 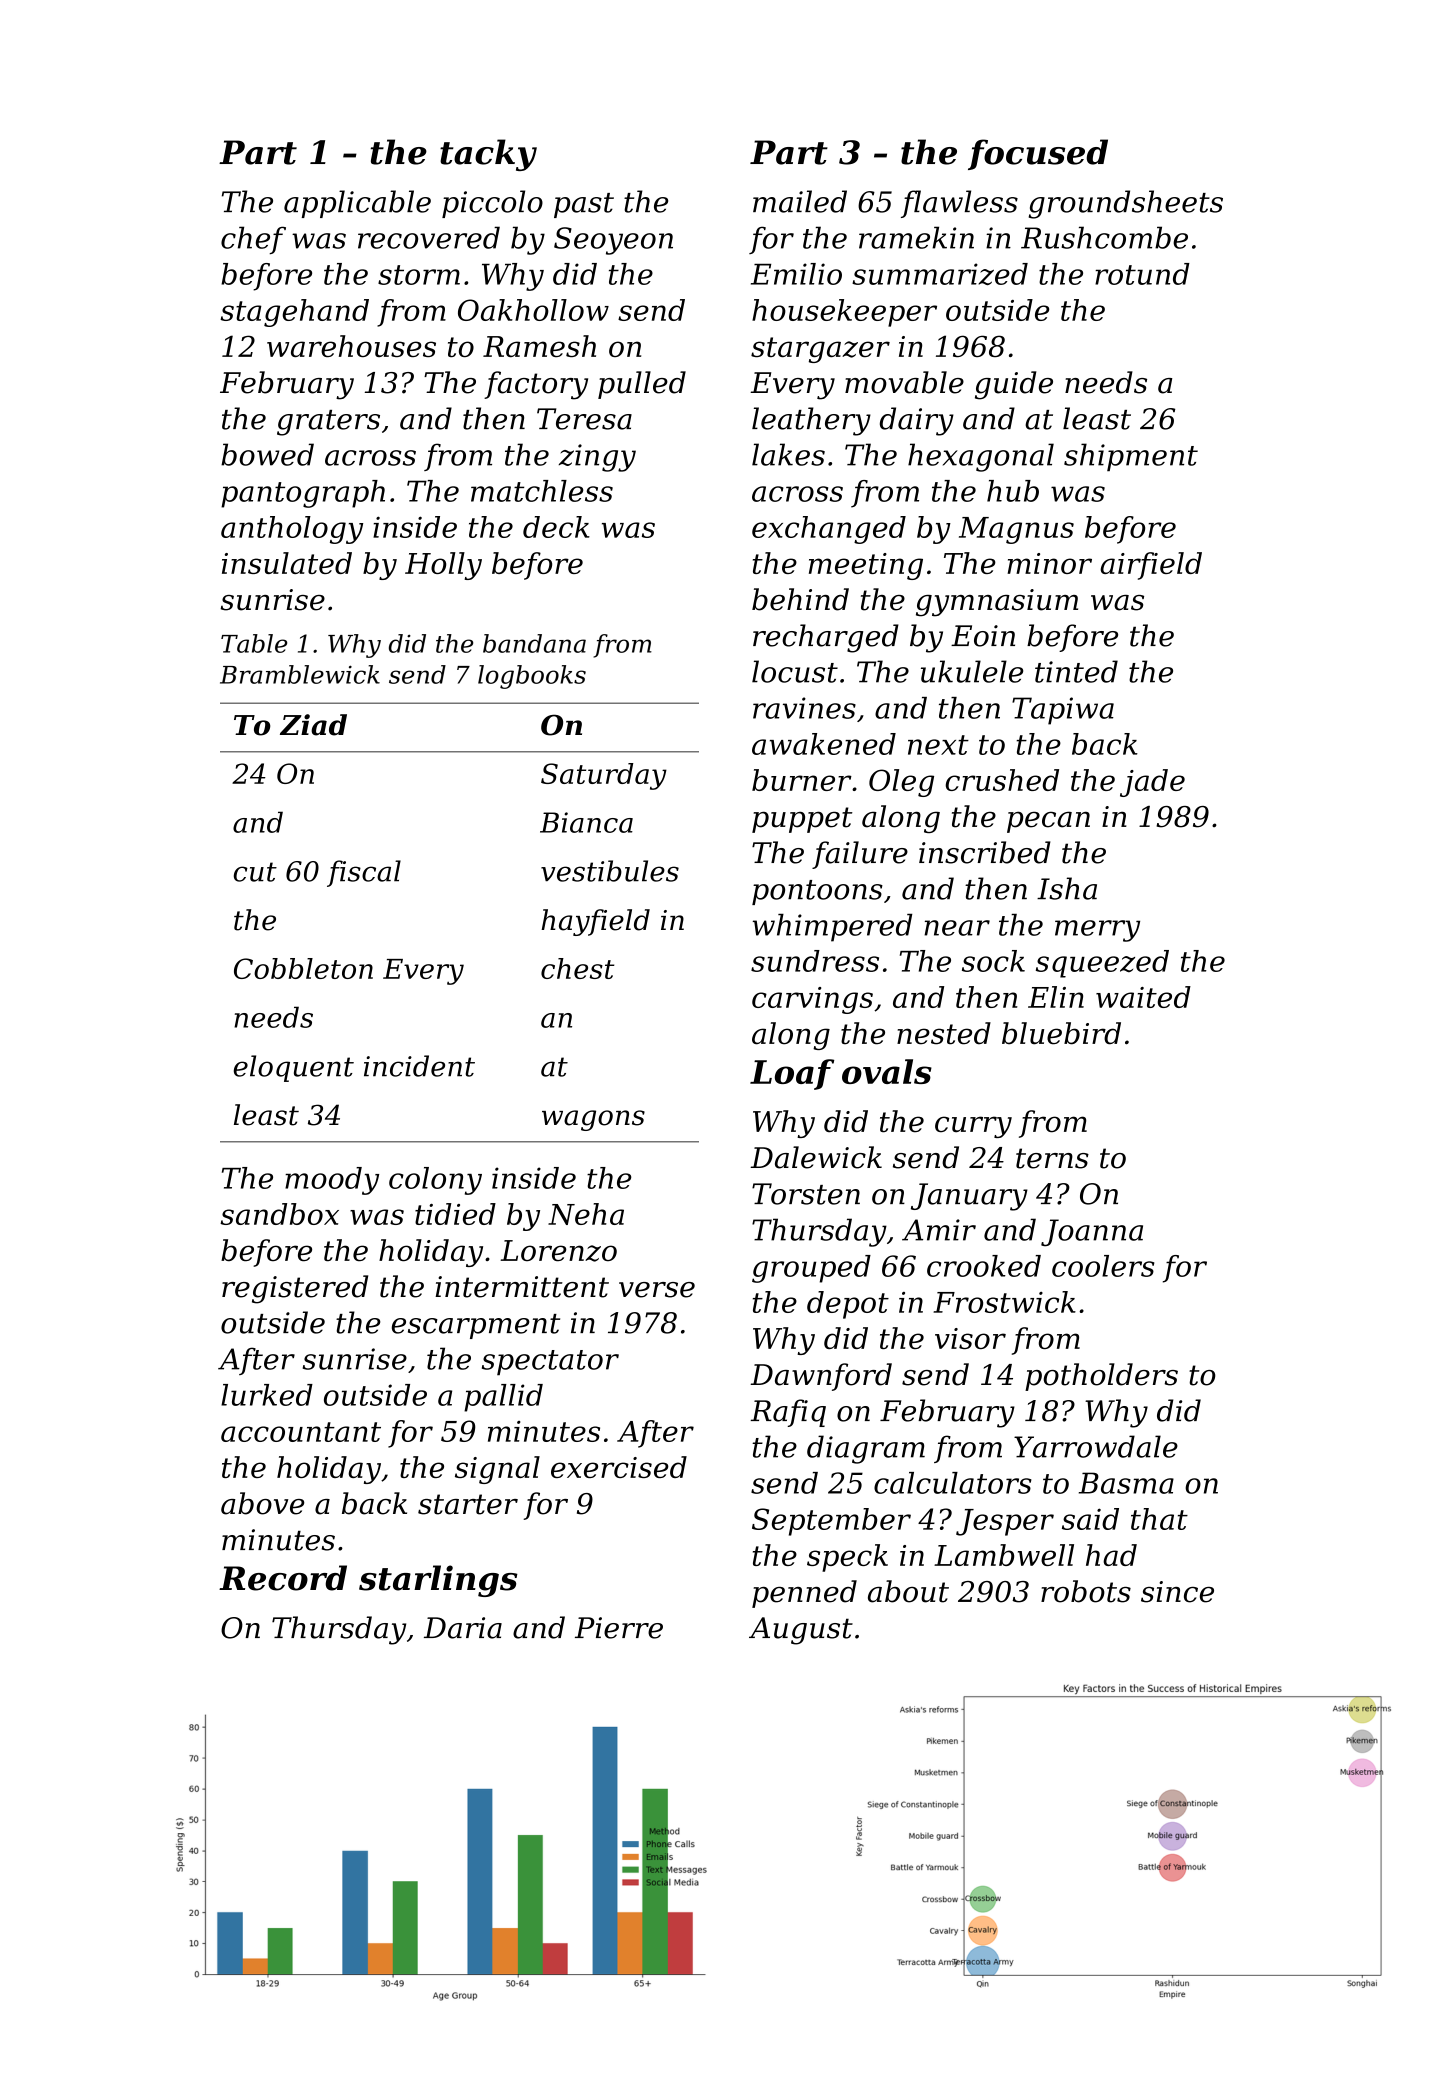 I want to click on whimpered, so click(x=832, y=928).
